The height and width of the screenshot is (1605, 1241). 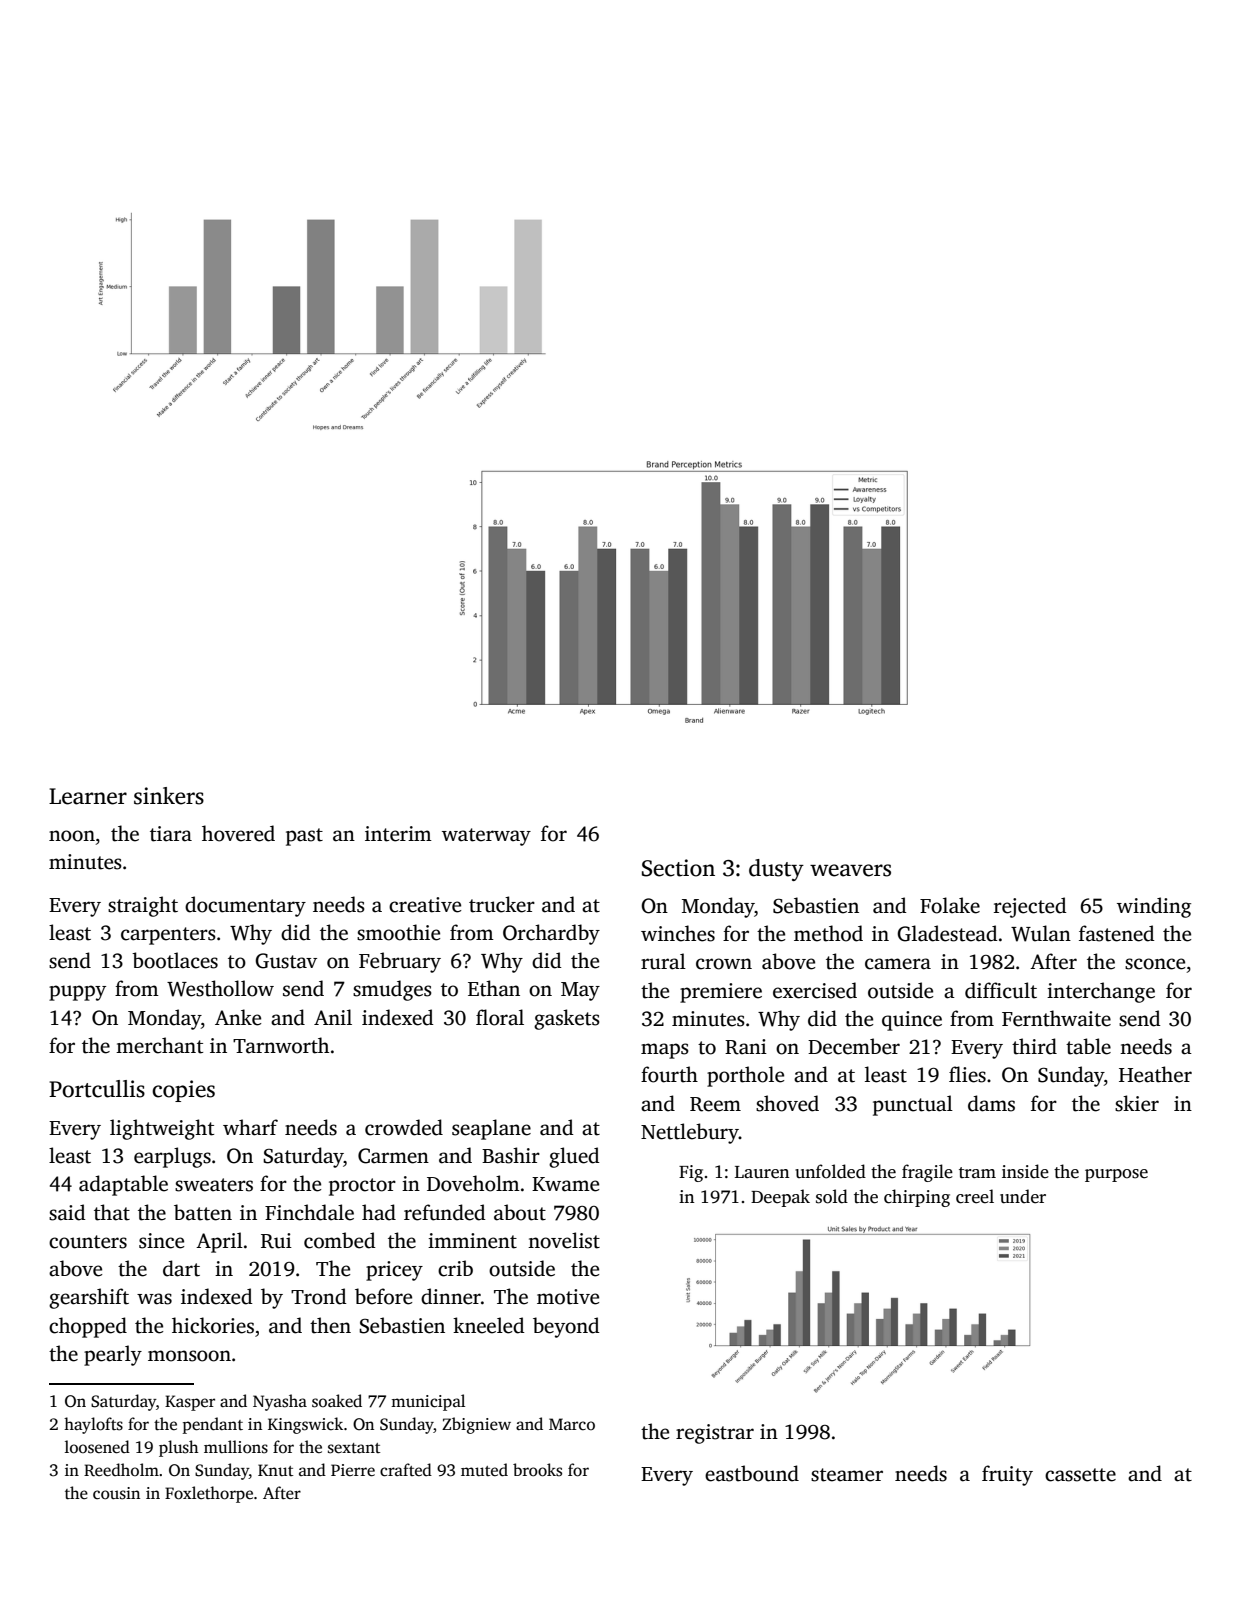 I want to click on noon, so click(x=72, y=836).
